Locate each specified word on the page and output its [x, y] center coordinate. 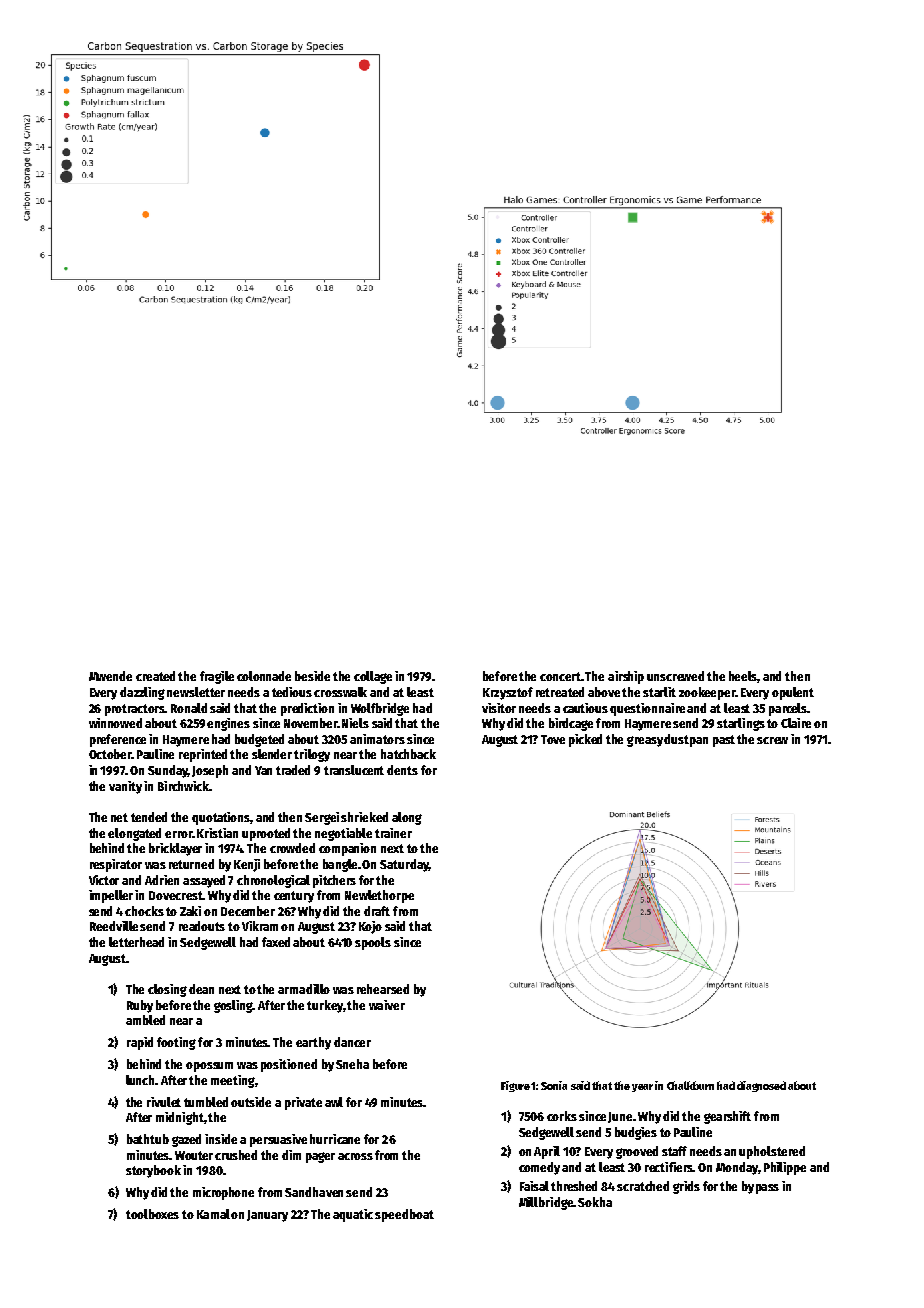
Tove [553, 739]
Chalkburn [690, 1085]
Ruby [140, 1006]
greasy [645, 741]
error [178, 834]
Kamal [213, 1214]
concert [560, 676]
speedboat [404, 1215]
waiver [387, 1005]
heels [743, 677]
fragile [217, 677]
